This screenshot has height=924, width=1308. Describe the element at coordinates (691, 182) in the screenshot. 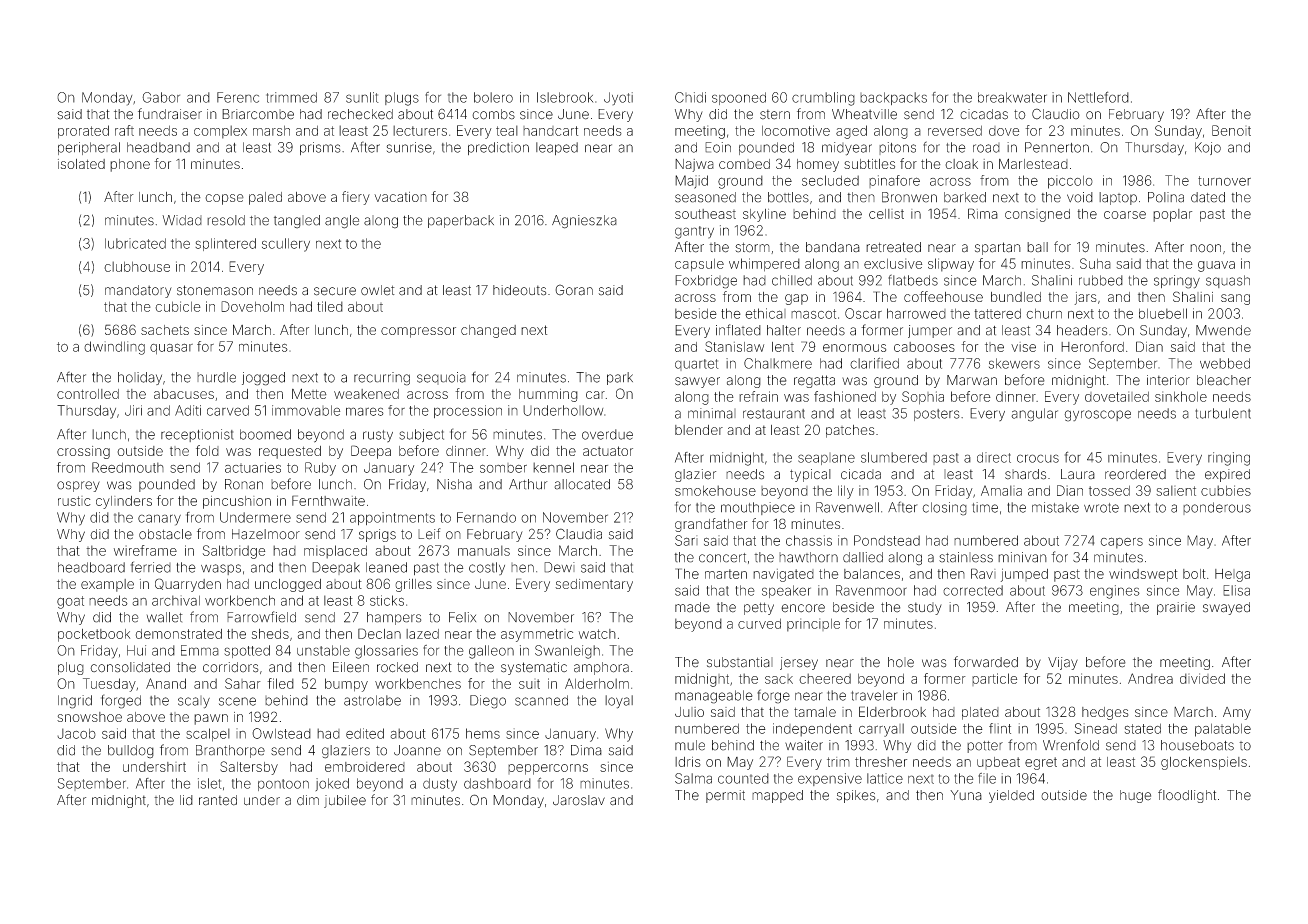

I see `Majid` at that location.
